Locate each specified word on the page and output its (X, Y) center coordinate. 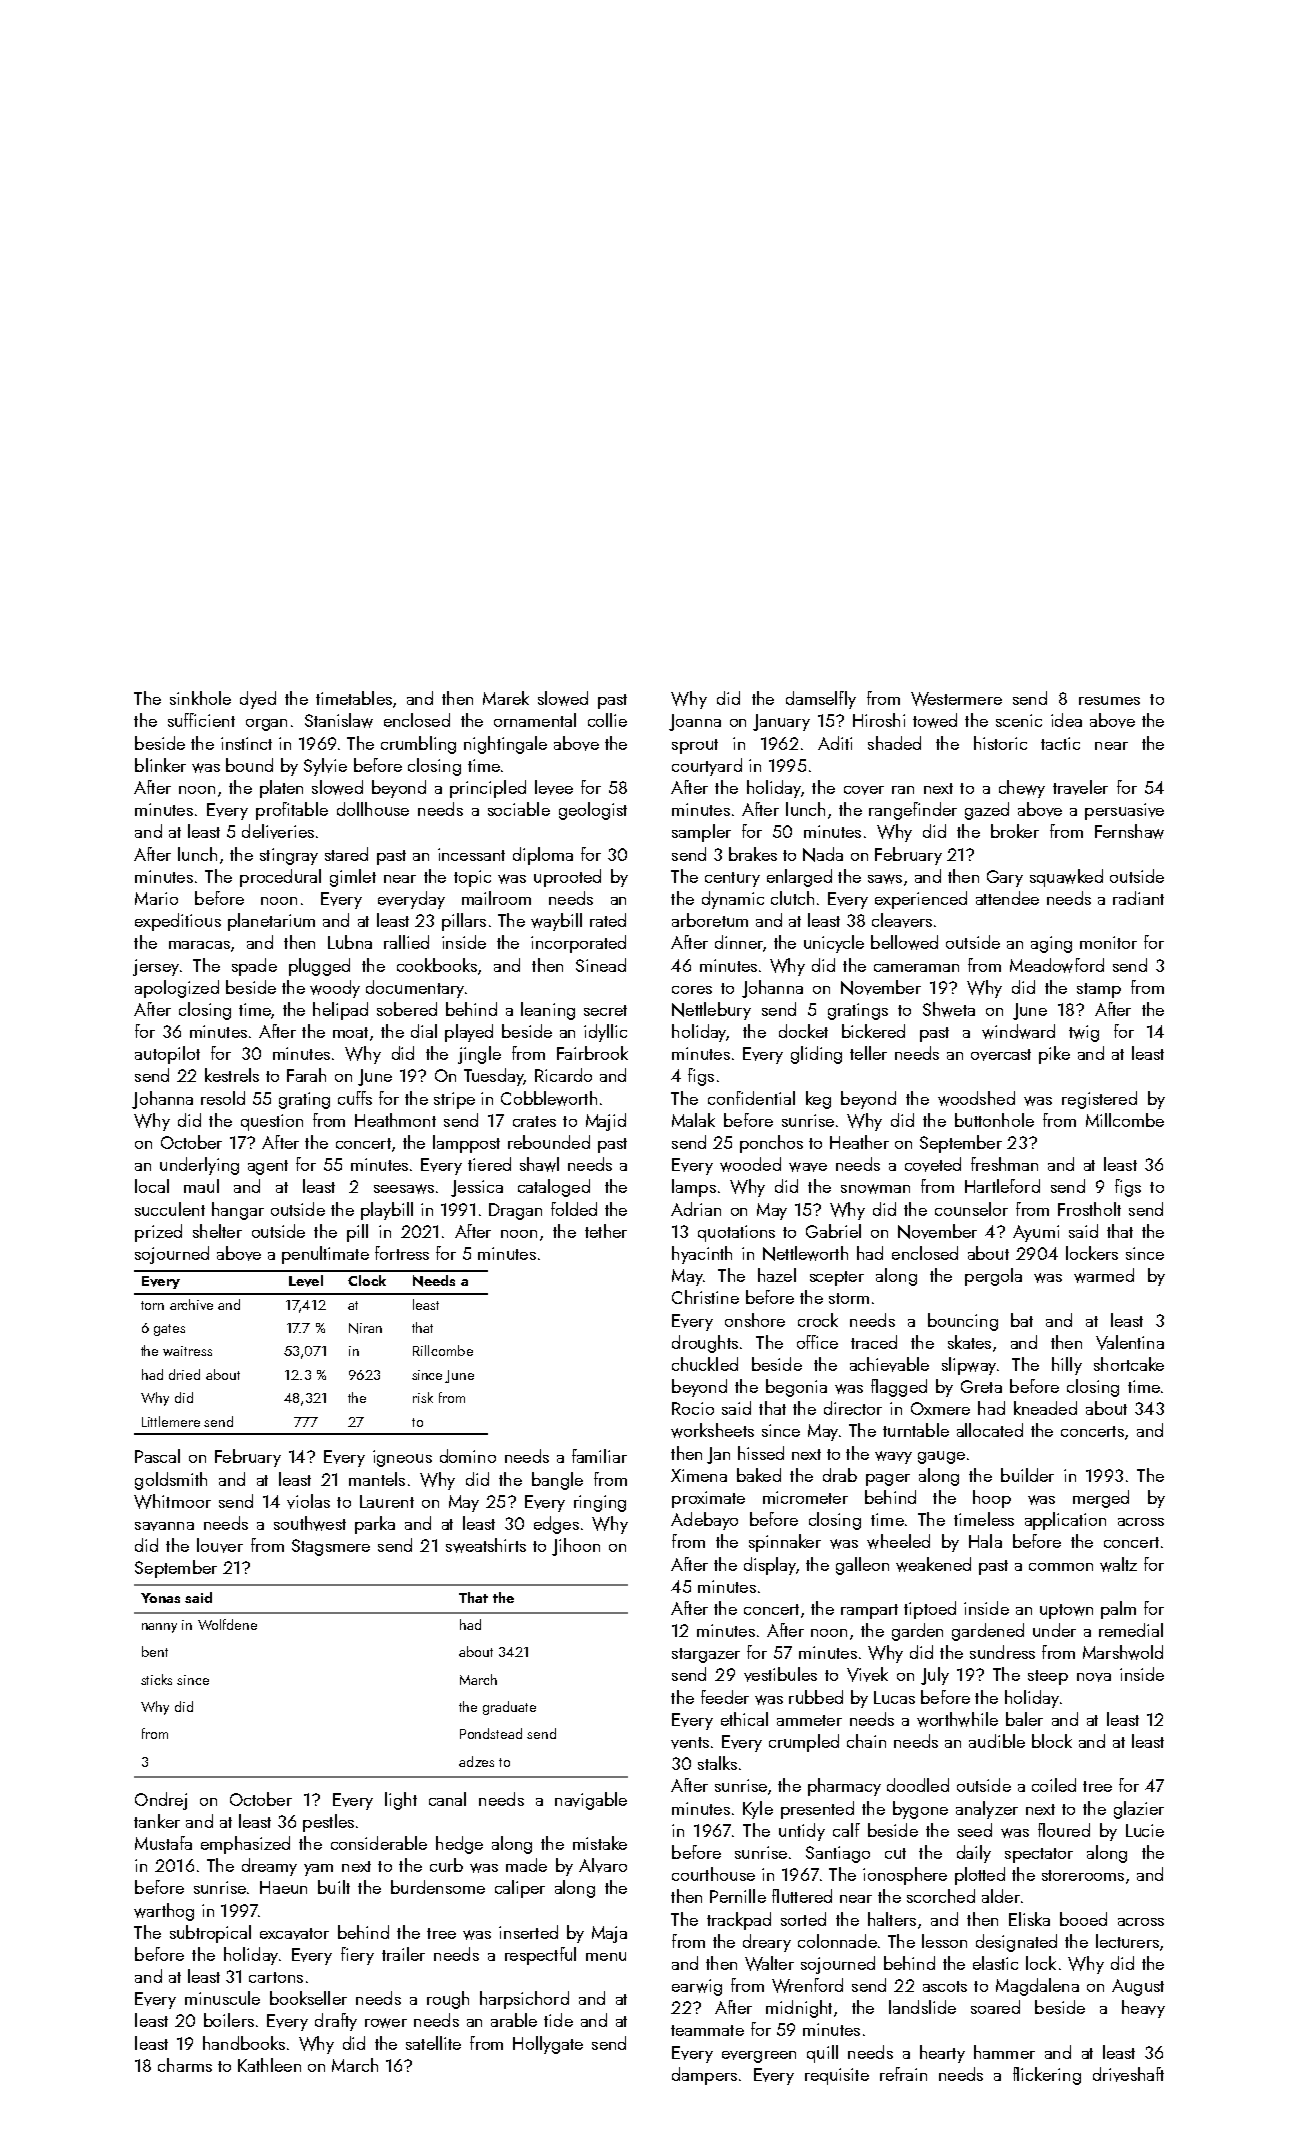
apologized (177, 989)
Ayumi (1036, 1233)
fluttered (802, 1896)
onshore (755, 1320)
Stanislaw (339, 720)
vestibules (780, 1674)
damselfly (821, 700)
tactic (1060, 743)
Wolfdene (227, 1624)
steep (1048, 1677)
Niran (365, 1328)
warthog (164, 1912)
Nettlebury (711, 1011)
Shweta (949, 1009)
